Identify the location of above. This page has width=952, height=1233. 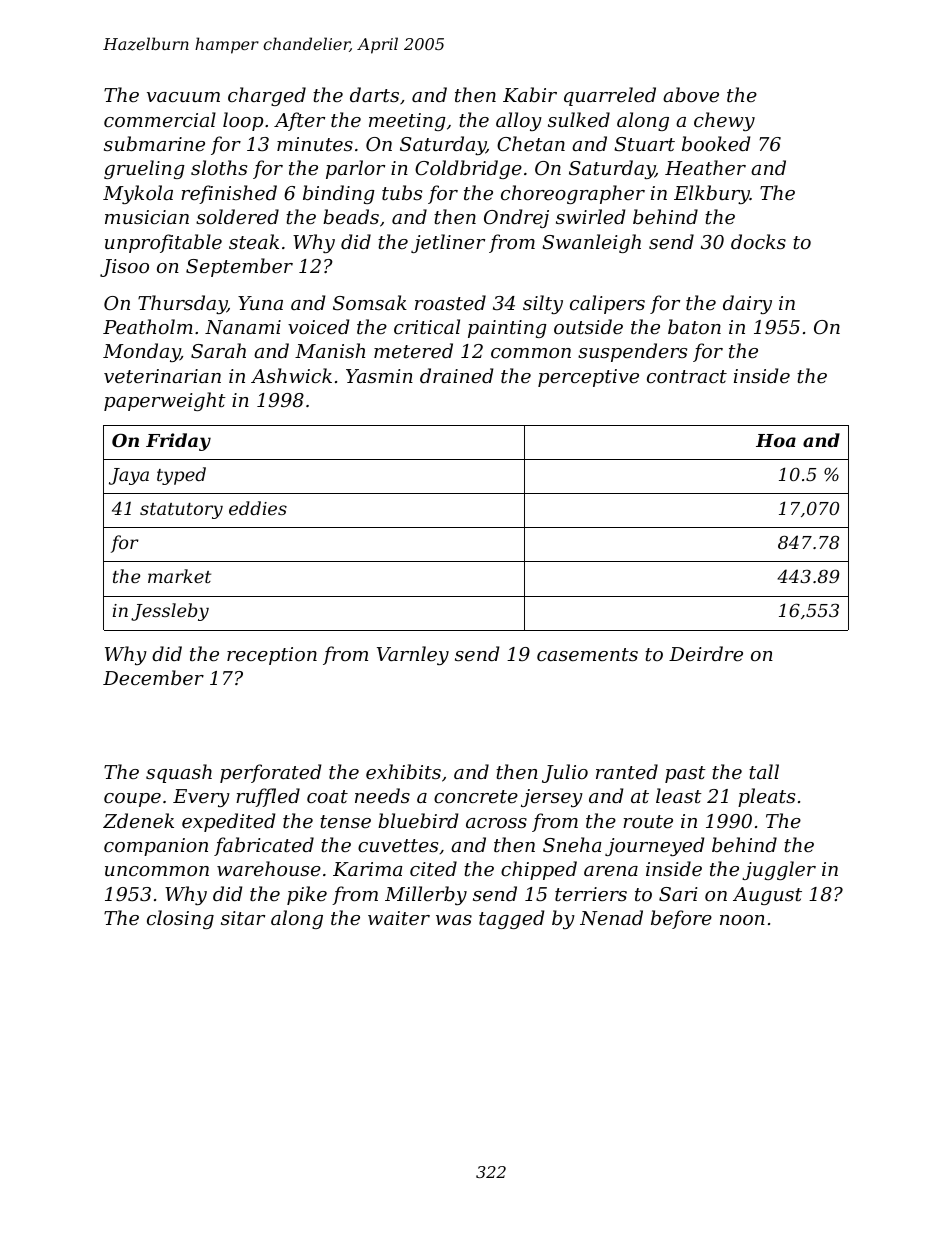
(691, 94).
